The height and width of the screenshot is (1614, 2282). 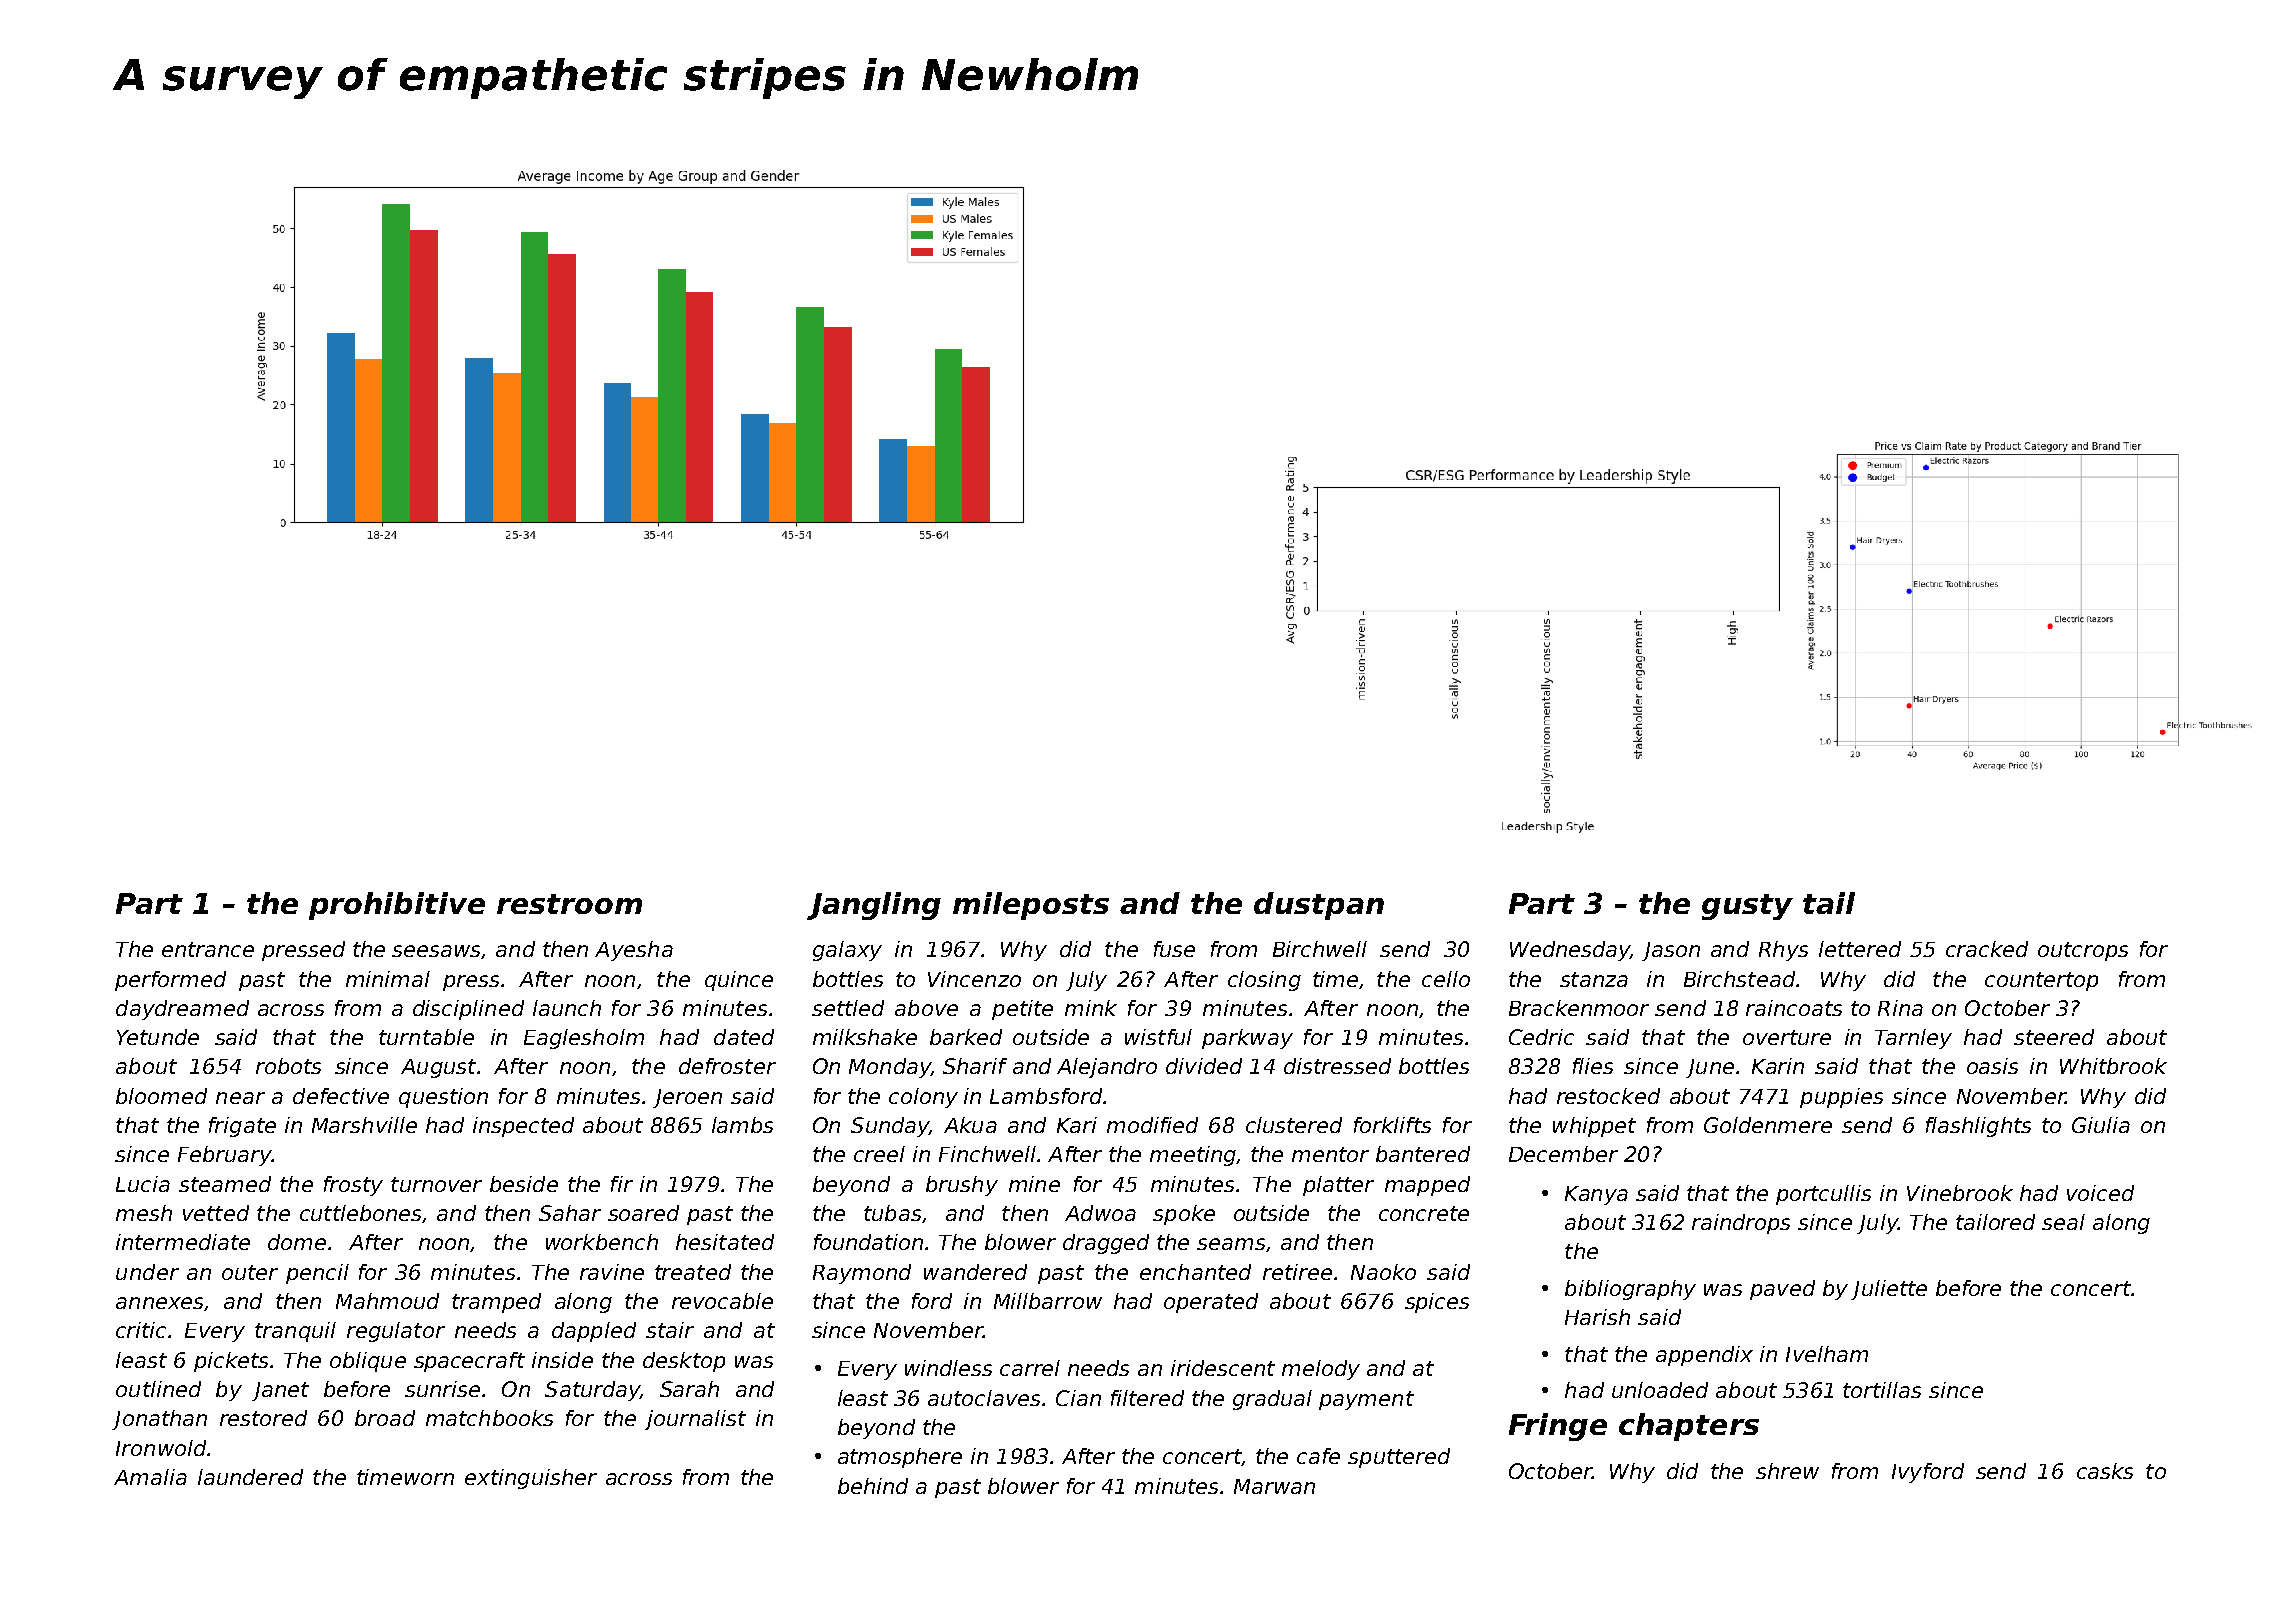 I want to click on annexes, so click(x=159, y=1303).
